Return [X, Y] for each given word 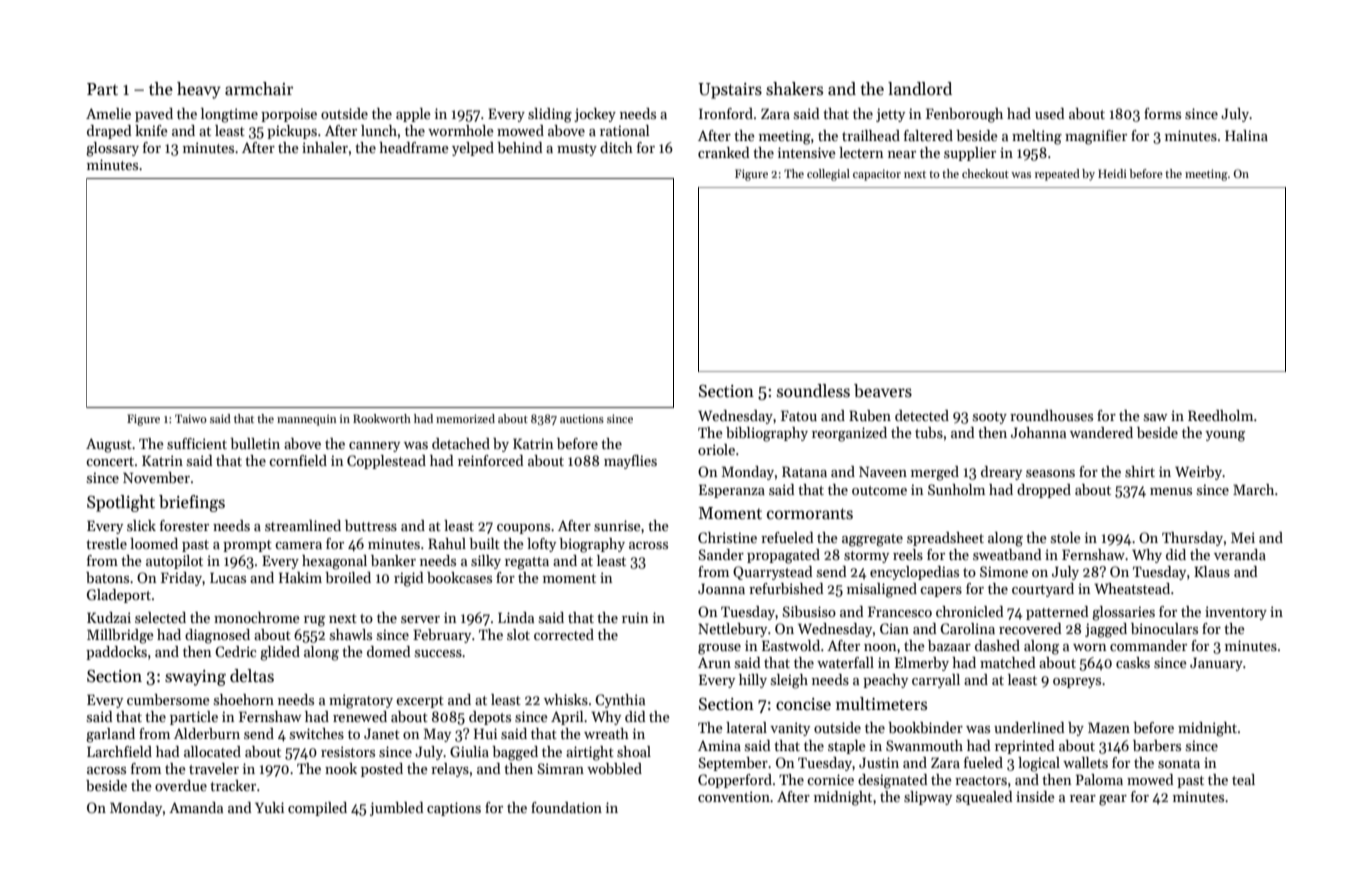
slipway [928, 798]
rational [625, 130]
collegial [828, 175]
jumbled [397, 809]
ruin [635, 617]
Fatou [799, 415]
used [1050, 113]
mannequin [307, 420]
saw [1156, 417]
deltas [252, 676]
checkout [985, 173]
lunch [379, 130]
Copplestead [386, 462]
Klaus [1212, 571]
